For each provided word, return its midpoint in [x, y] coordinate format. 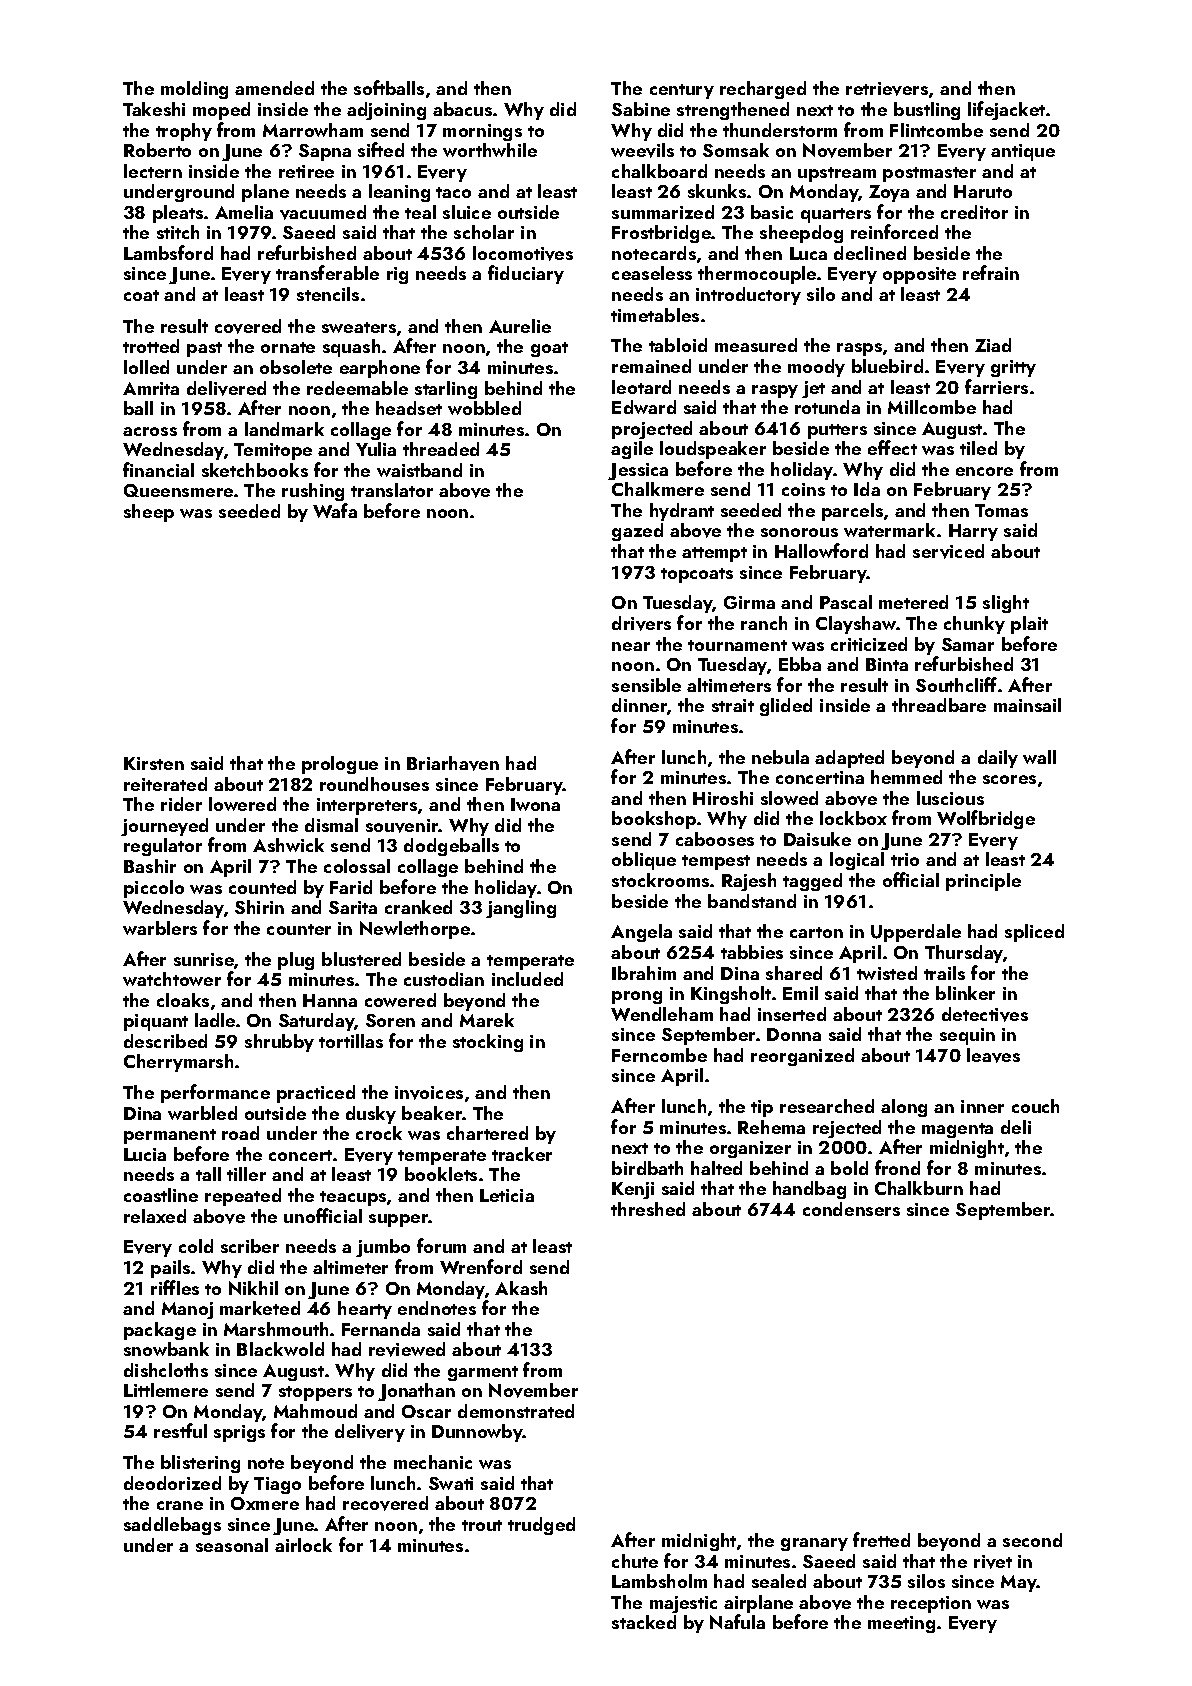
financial [158, 469]
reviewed [407, 1349]
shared [794, 973]
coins [803, 489]
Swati [451, 1483]
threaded [441, 449]
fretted [881, 1539]
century [682, 91]
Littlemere [166, 1390]
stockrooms [660, 880]
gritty [1013, 368]
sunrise [204, 959]
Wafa [335, 510]
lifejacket [1006, 110]
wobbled [484, 408]
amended [274, 88]
